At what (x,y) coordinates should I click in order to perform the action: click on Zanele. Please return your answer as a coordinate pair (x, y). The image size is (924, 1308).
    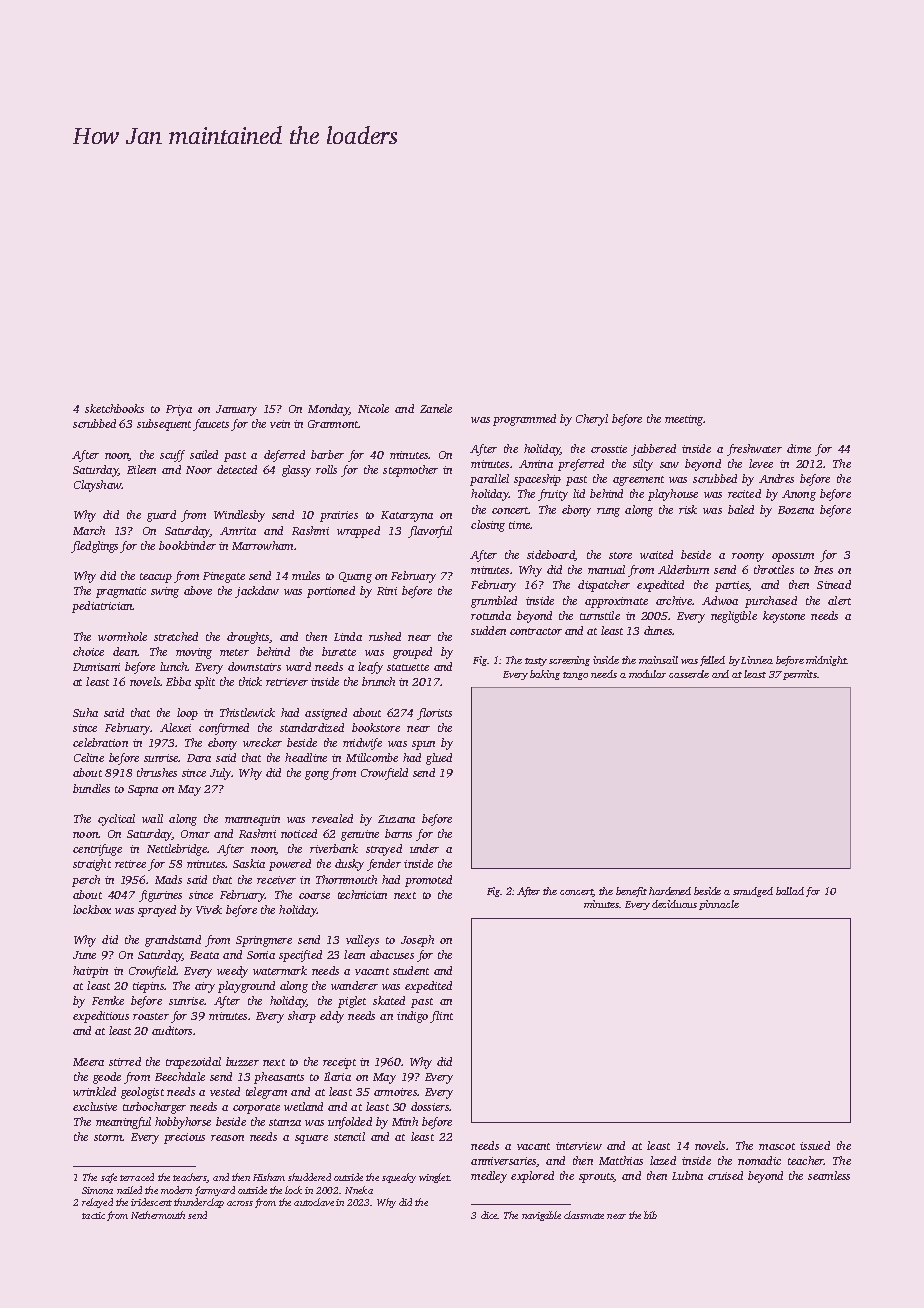
    Looking at the image, I should click on (436, 408).
